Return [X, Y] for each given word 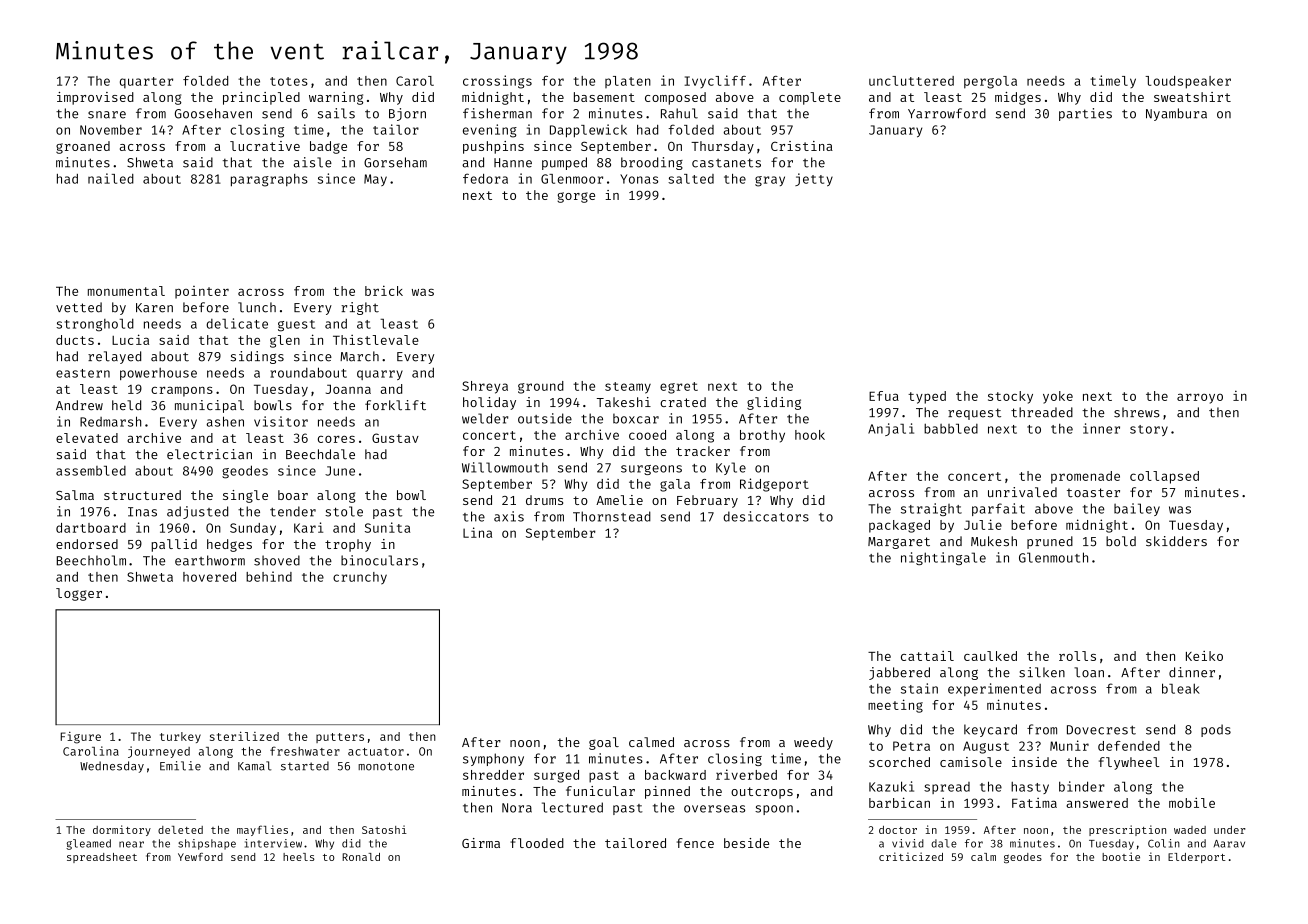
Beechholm [91, 560]
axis [509, 516]
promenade [1085, 477]
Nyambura [1176, 114]
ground [541, 387]
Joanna [348, 389]
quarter [146, 82]
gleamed [88, 844]
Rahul [679, 113]
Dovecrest [1101, 730]
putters [340, 738]
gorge [576, 197]
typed [927, 397]
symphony [493, 759]
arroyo [1200, 398]
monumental [126, 291]
